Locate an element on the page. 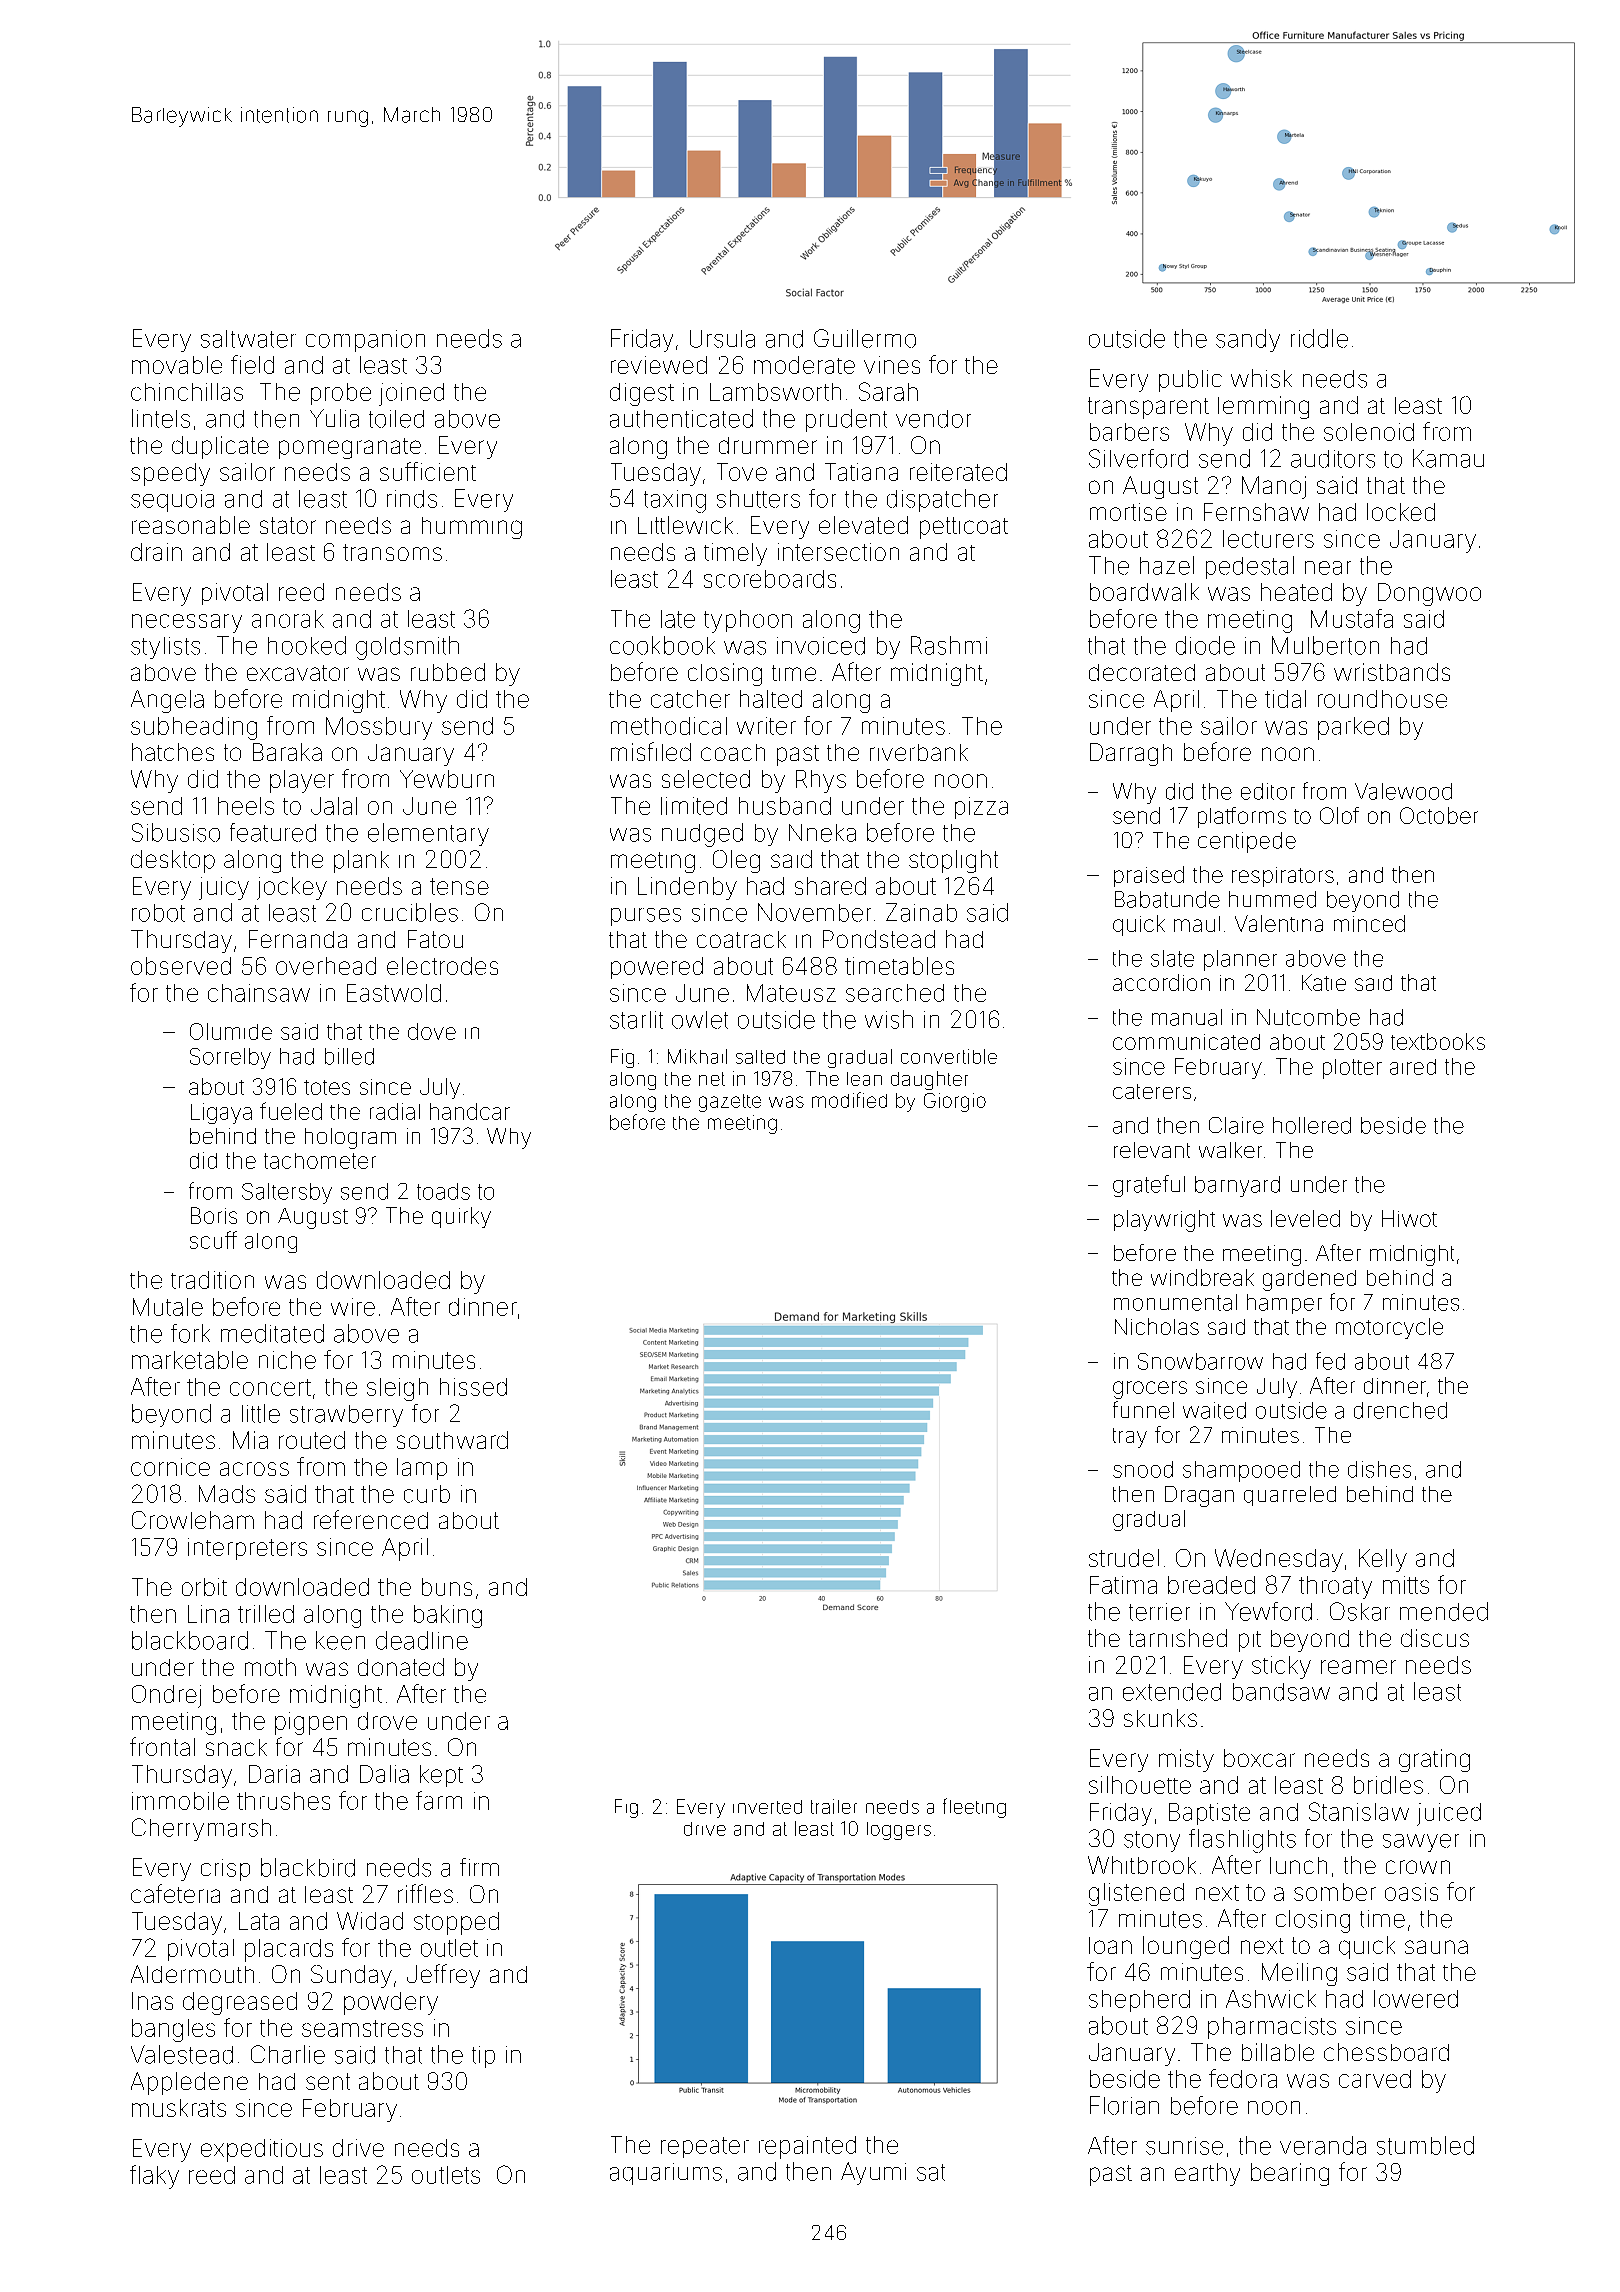  southward is located at coordinates (452, 1440).
